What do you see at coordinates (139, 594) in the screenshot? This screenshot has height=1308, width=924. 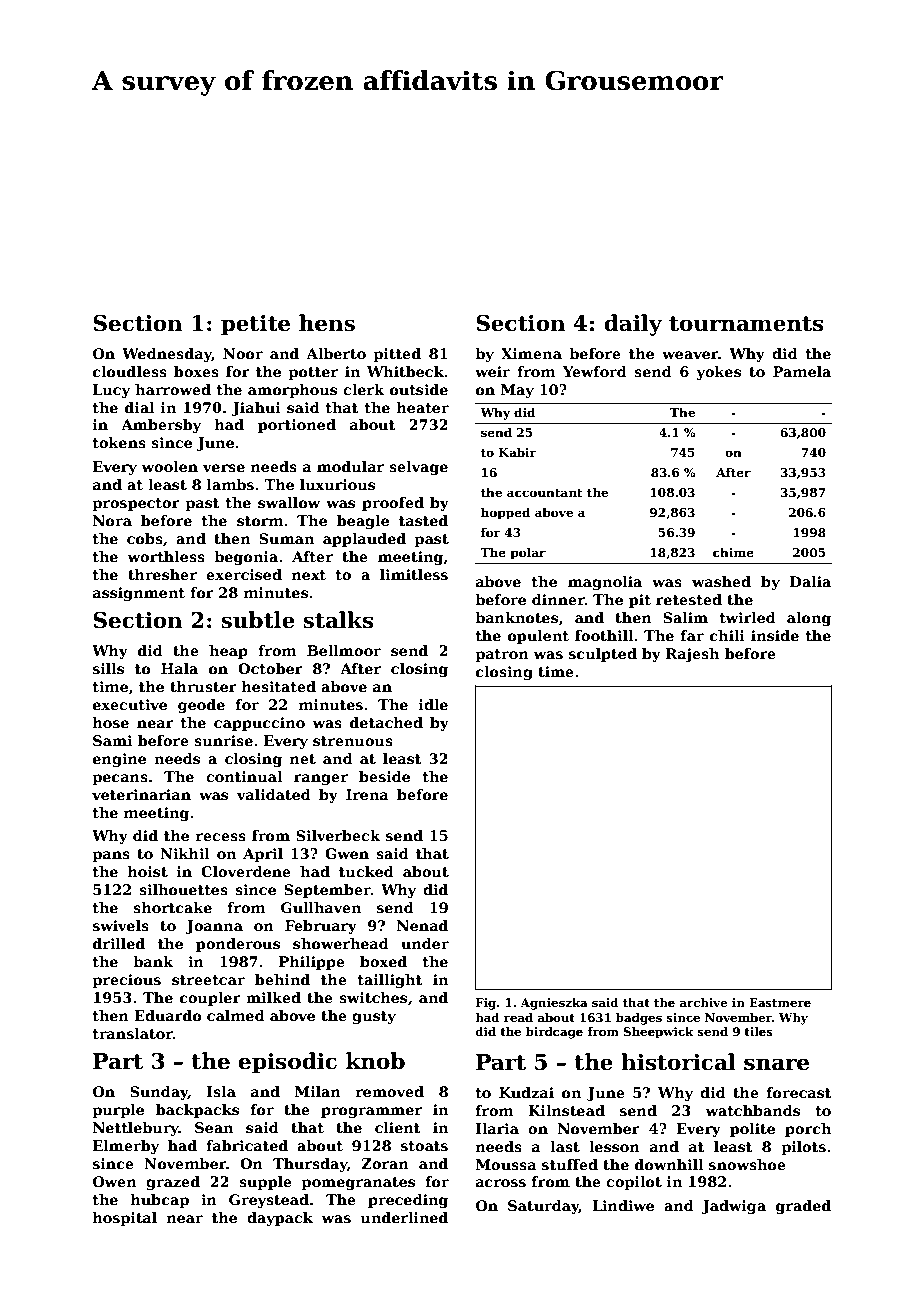 I see `assignment` at bounding box center [139, 594].
